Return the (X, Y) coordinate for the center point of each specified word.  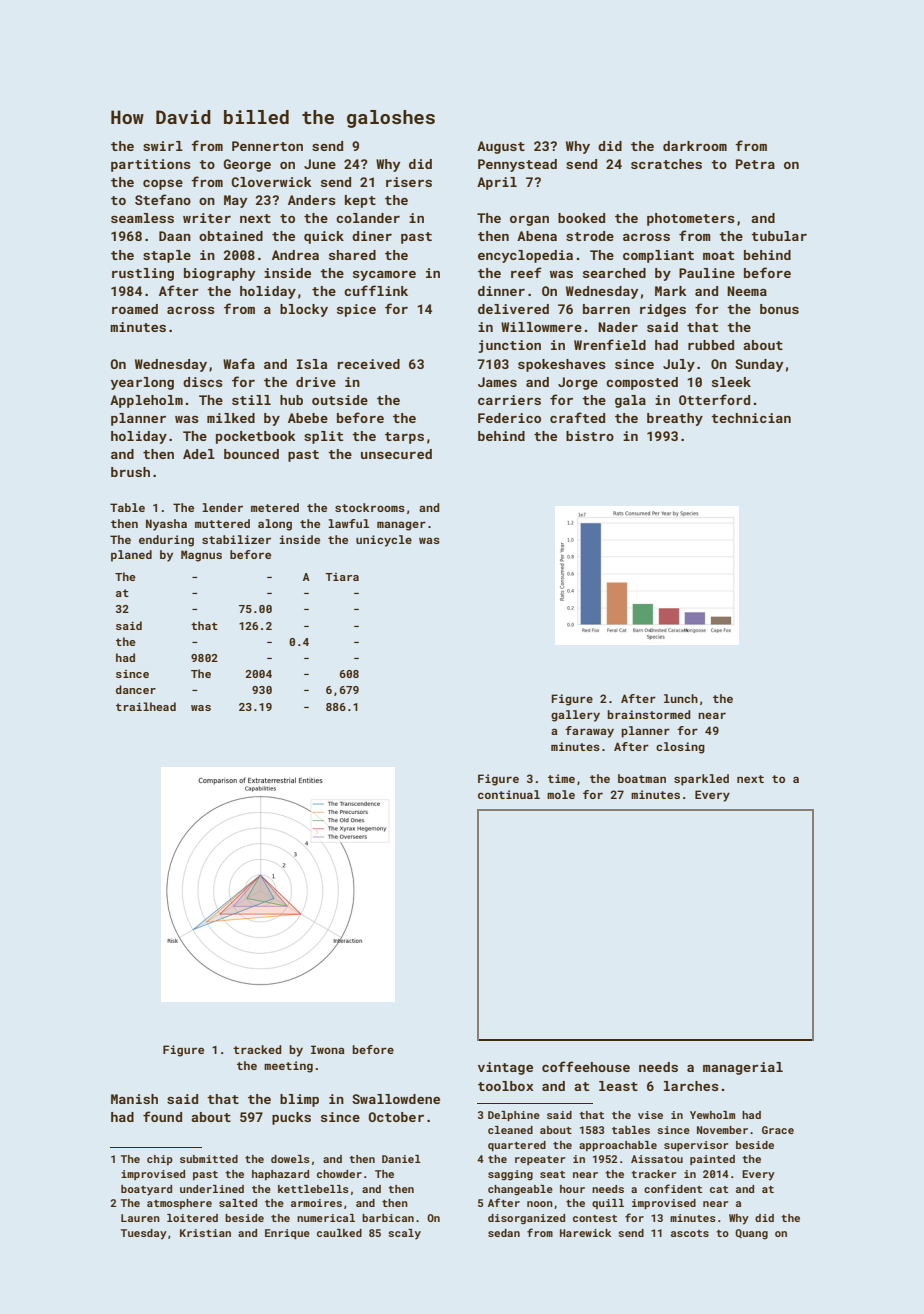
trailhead (146, 706)
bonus (779, 309)
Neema (747, 291)
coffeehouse (586, 1066)
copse (163, 185)
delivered (513, 309)
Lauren (140, 1218)
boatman (642, 778)
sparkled (701, 780)
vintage (505, 1068)
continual (509, 794)
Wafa (239, 363)
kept (360, 201)
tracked (257, 1049)
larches (691, 1086)
